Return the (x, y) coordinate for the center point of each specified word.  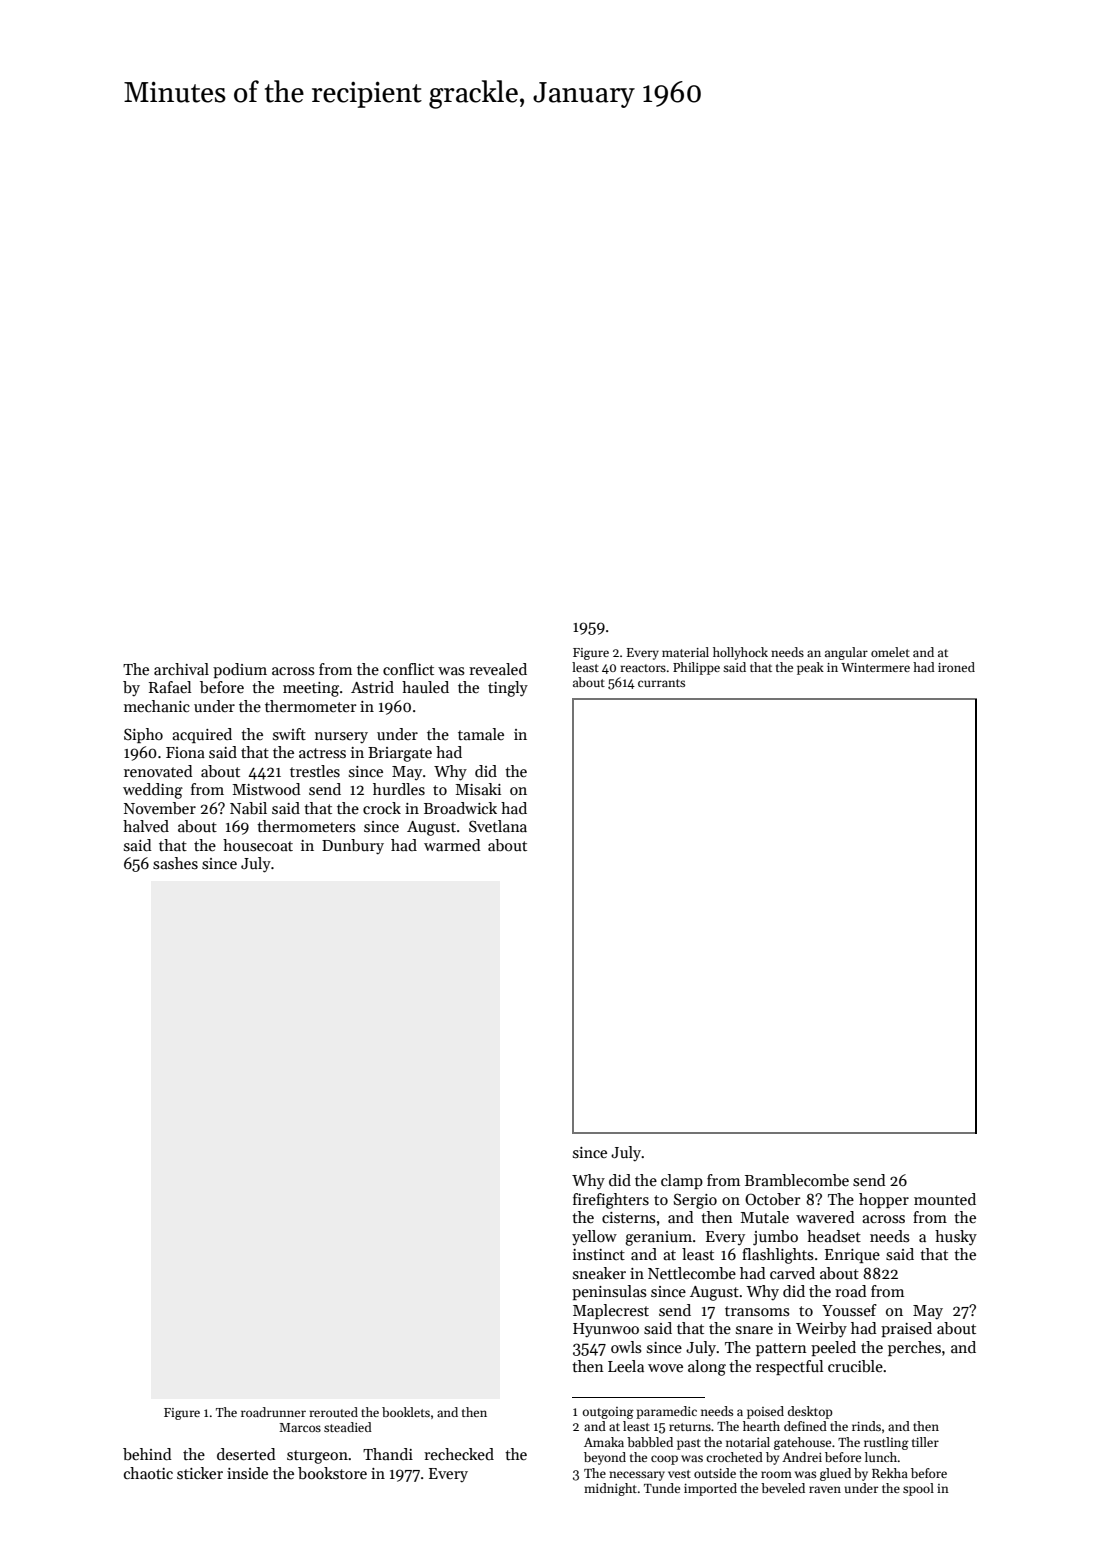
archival (181, 669)
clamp (682, 1181)
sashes (175, 863)
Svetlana (498, 826)
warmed (452, 845)
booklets (406, 1412)
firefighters (611, 1201)
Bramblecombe (797, 1180)
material (685, 652)
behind (147, 1454)
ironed (956, 667)
